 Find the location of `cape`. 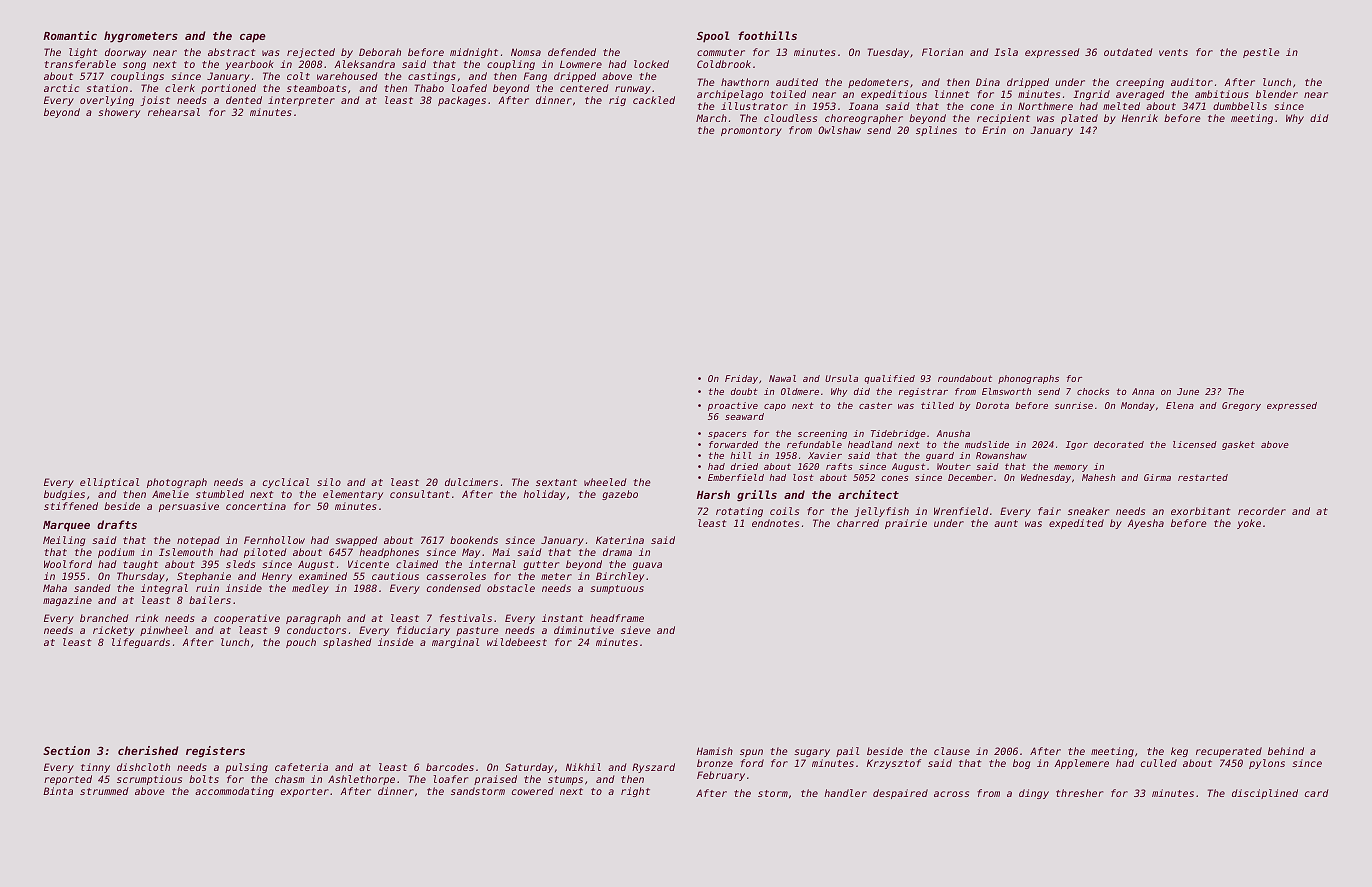

cape is located at coordinates (253, 38).
